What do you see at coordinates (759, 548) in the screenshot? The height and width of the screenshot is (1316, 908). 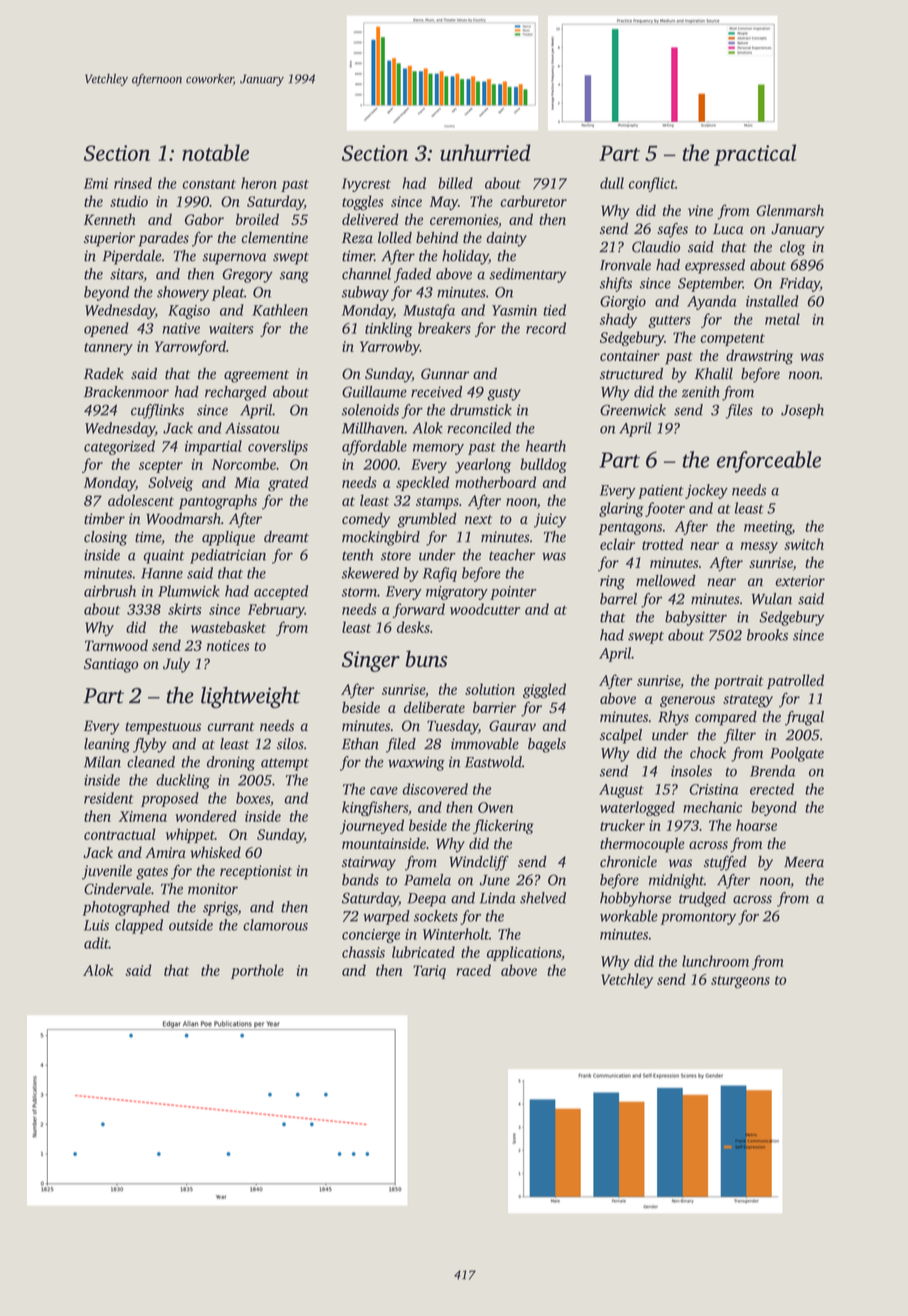 I see `messy` at bounding box center [759, 548].
